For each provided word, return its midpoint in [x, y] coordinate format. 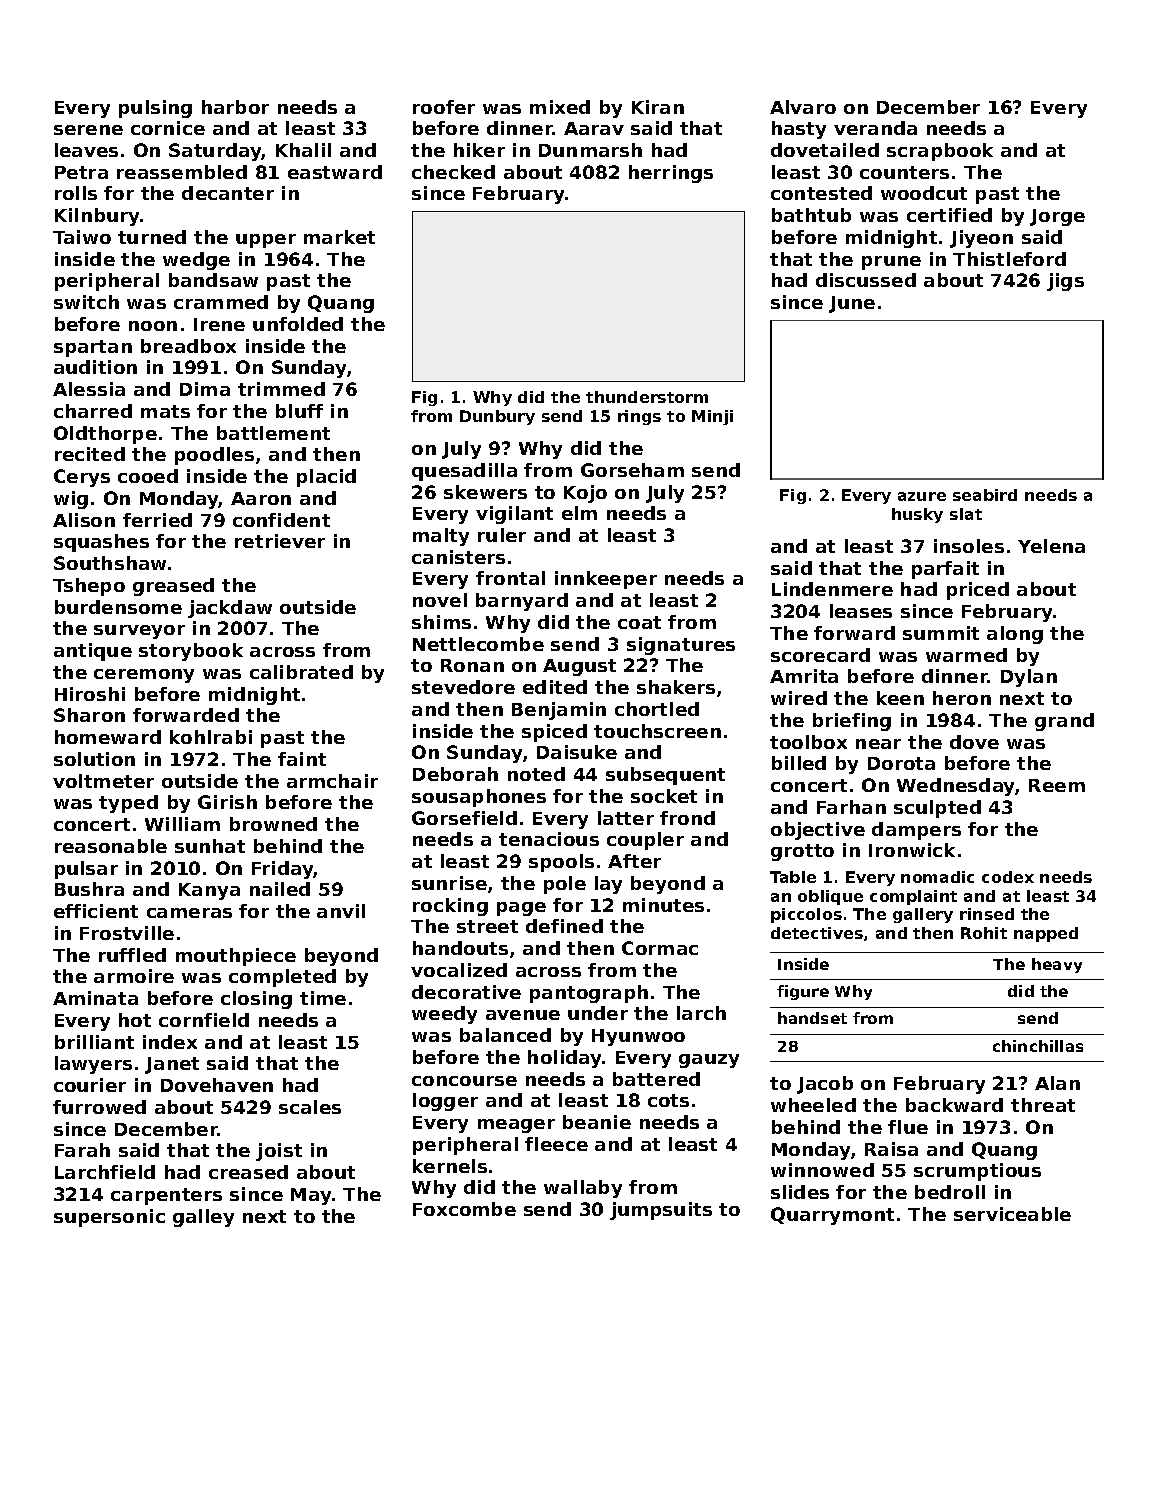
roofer [444, 107]
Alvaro [803, 107]
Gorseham [632, 470]
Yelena [1051, 546]
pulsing [155, 109]
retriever [280, 541]
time [323, 998]
